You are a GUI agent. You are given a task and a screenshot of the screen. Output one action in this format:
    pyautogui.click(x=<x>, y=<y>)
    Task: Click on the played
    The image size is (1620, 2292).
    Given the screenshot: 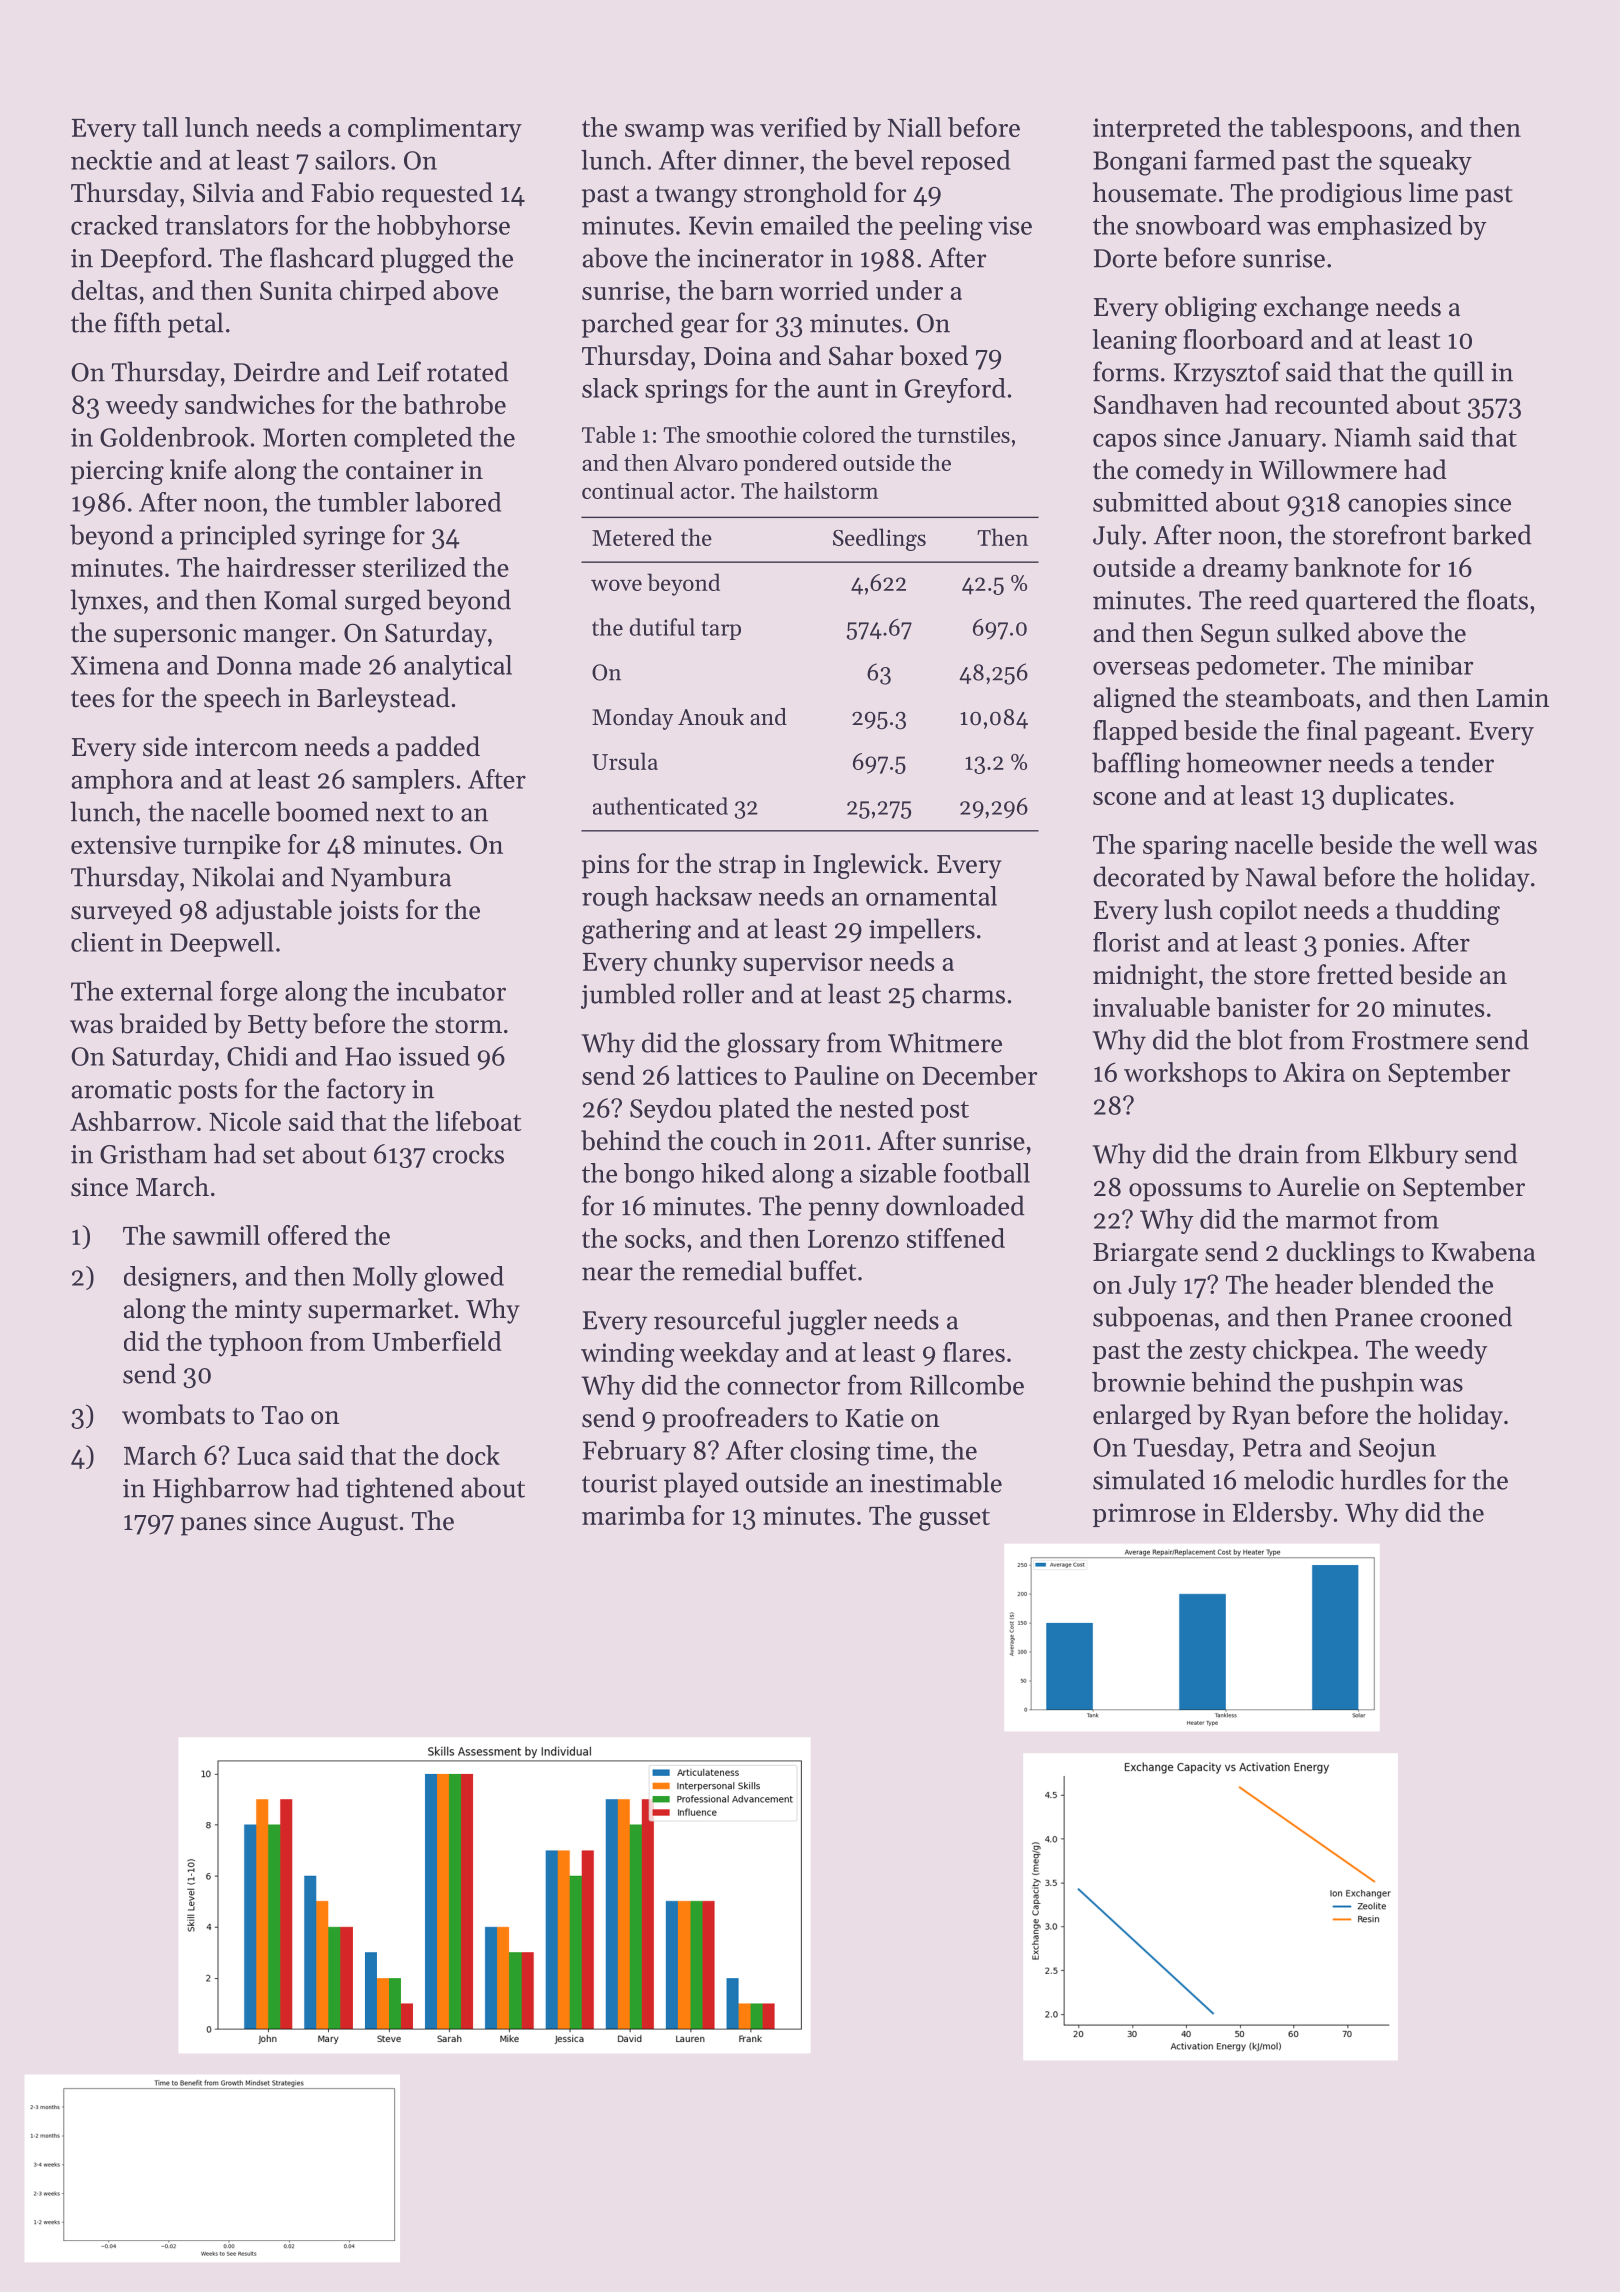 What is the action you would take?
    pyautogui.click(x=701, y=1485)
